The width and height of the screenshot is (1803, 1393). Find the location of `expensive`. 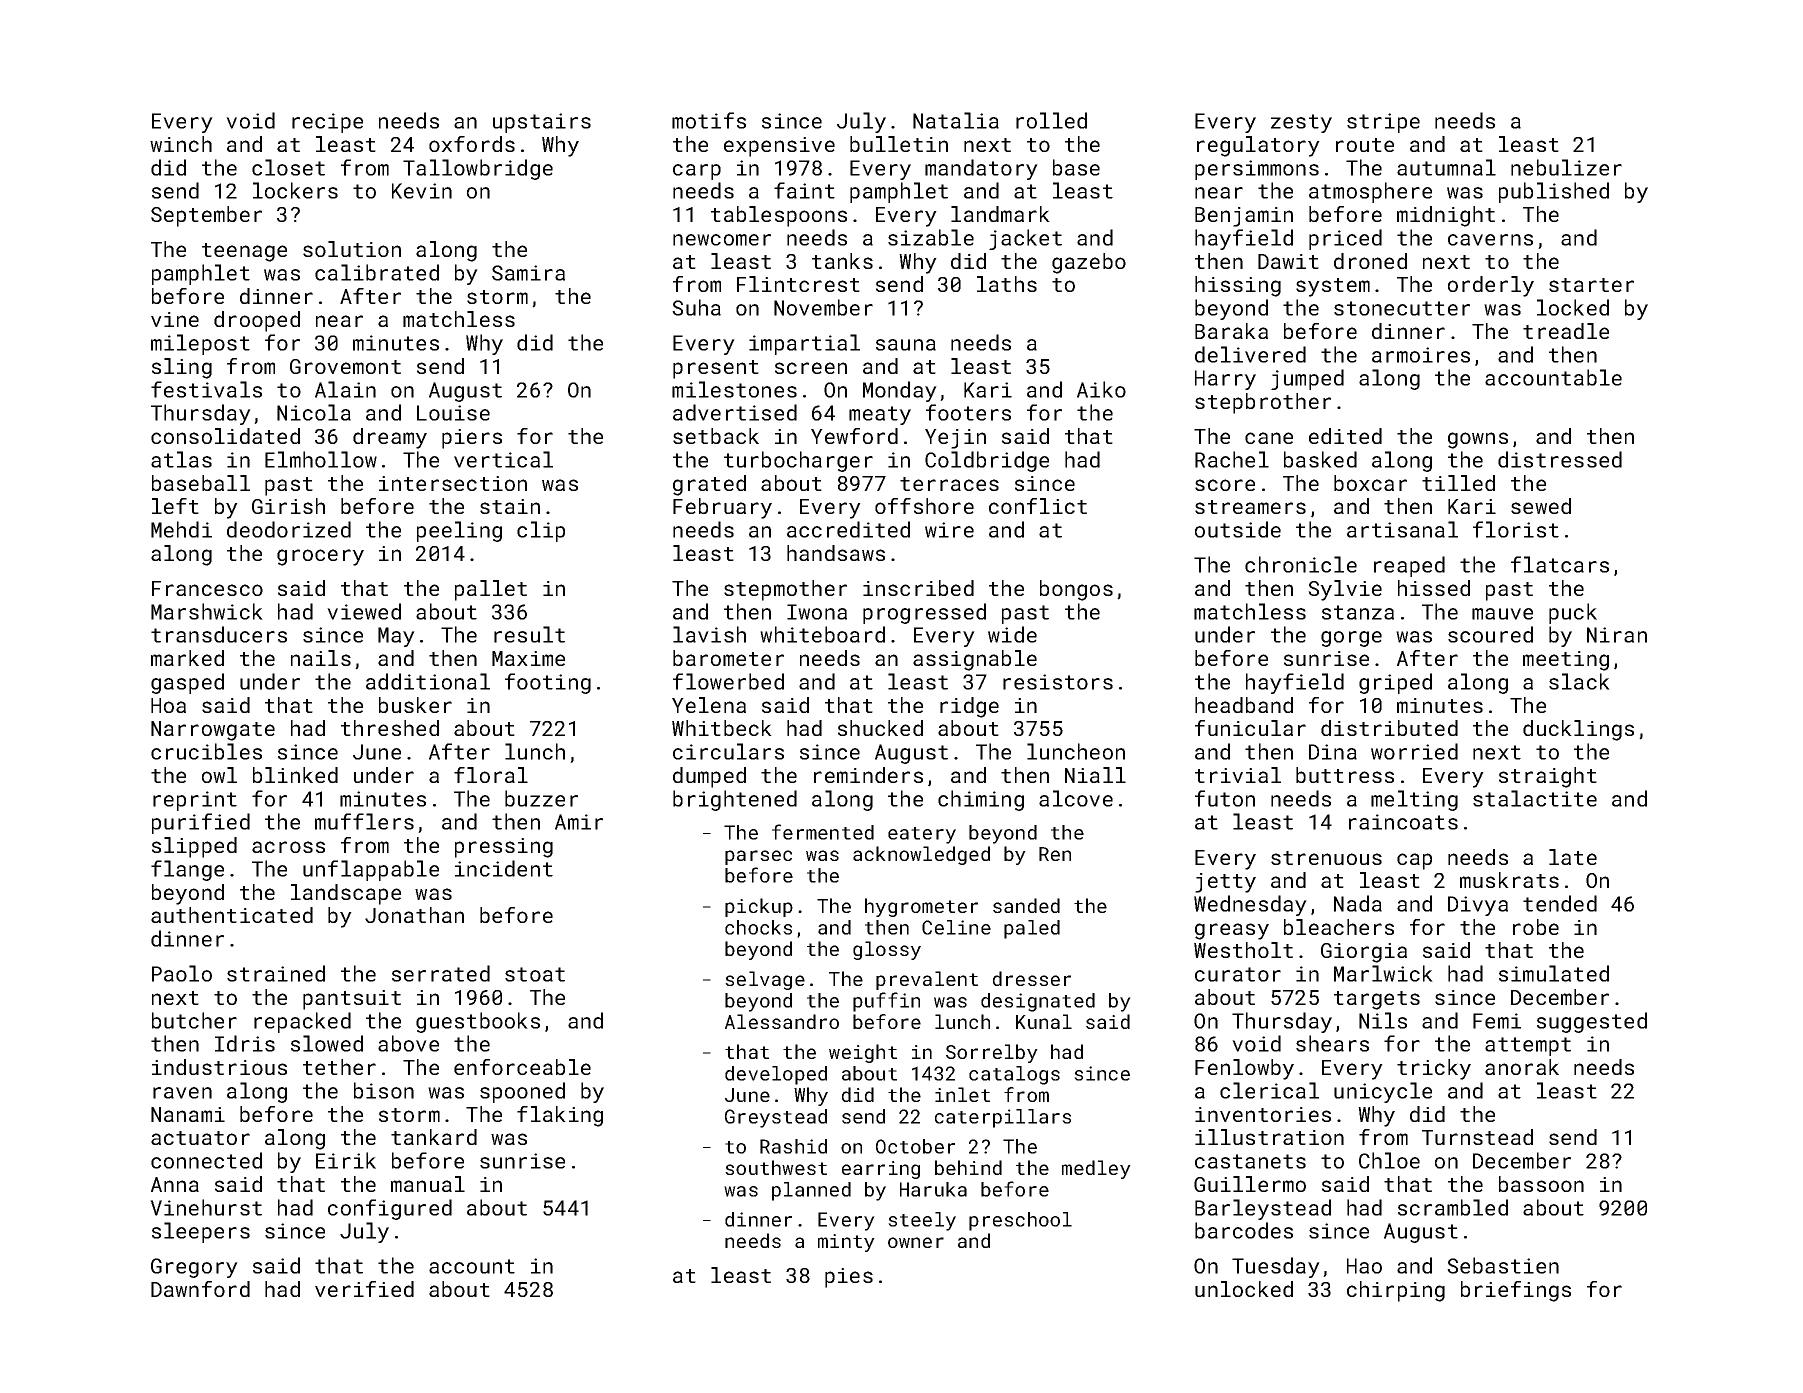

expensive is located at coordinates (779, 147).
